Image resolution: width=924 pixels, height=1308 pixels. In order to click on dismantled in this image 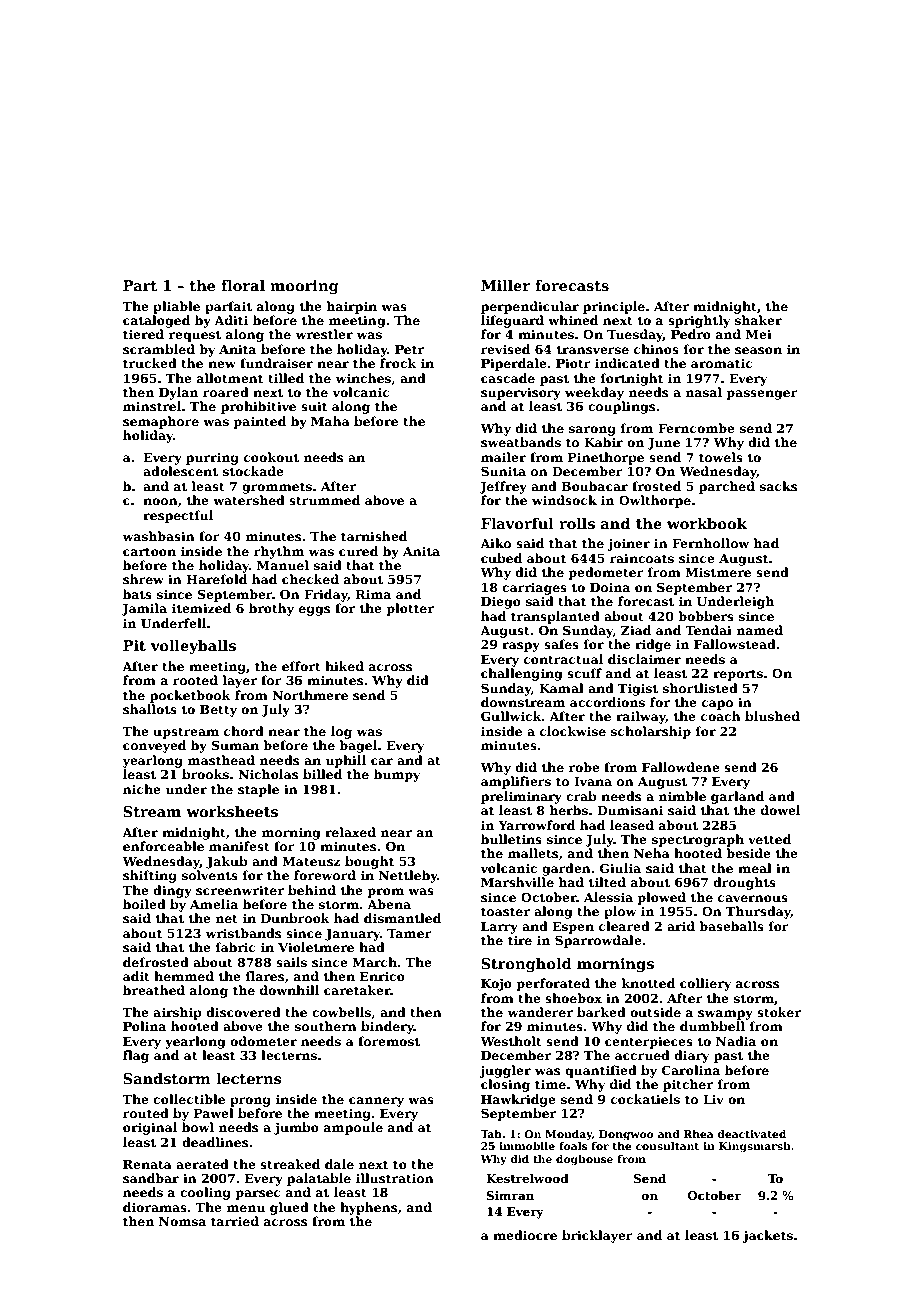, I will do `click(402, 918)`.
